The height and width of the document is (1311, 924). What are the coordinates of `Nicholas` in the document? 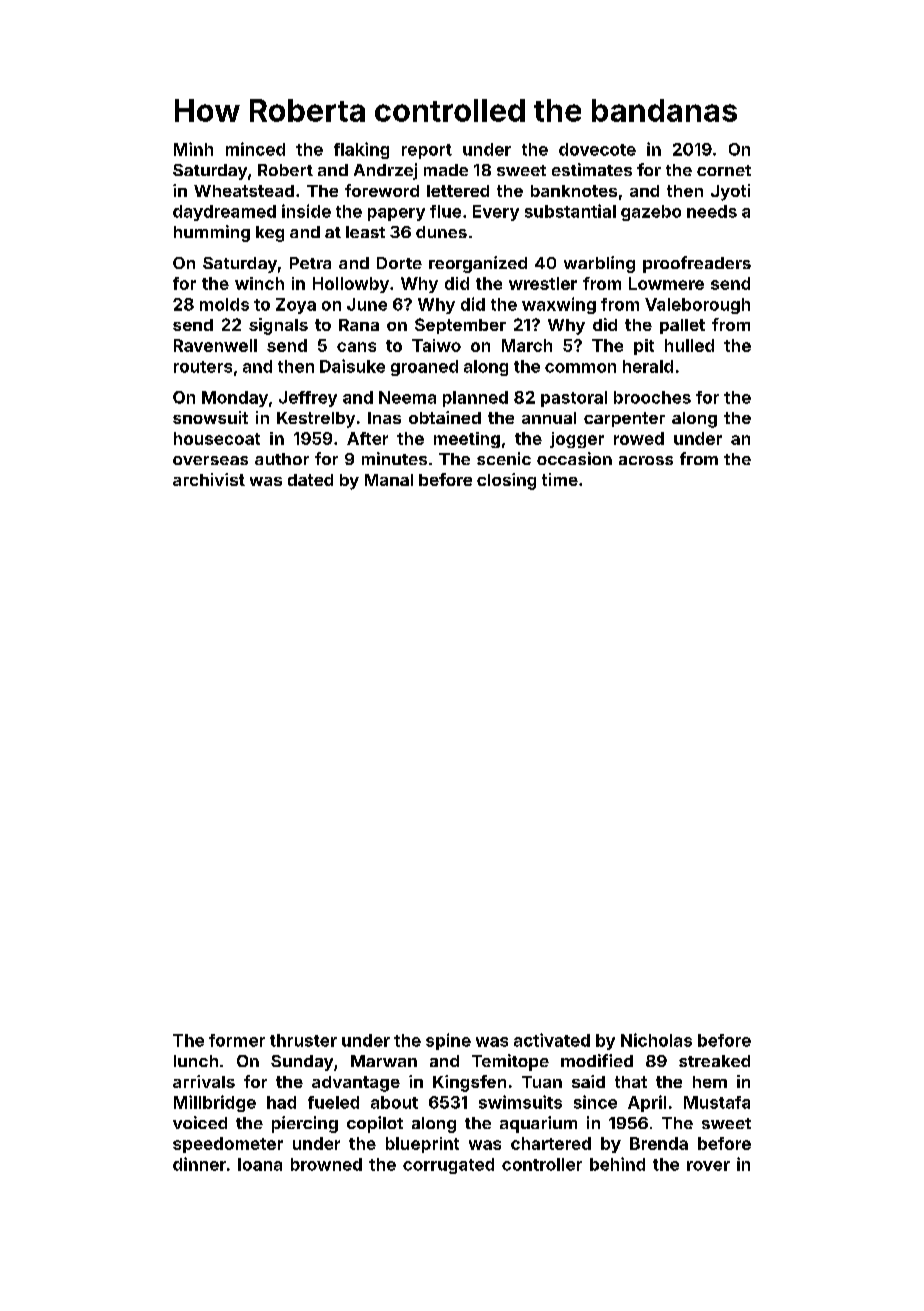 It's located at (656, 1040).
